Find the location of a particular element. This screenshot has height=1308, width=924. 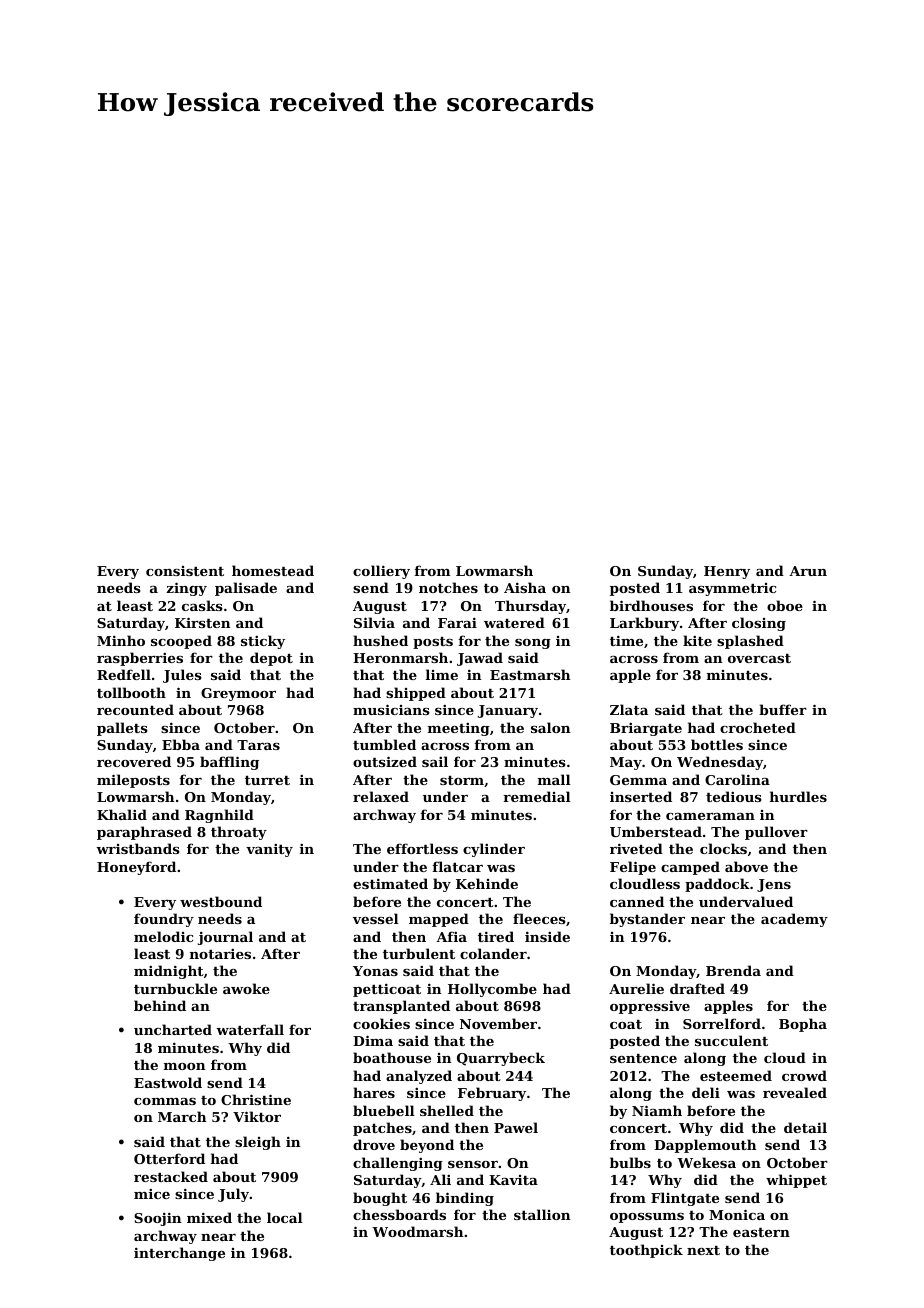

homestead is located at coordinates (273, 570).
